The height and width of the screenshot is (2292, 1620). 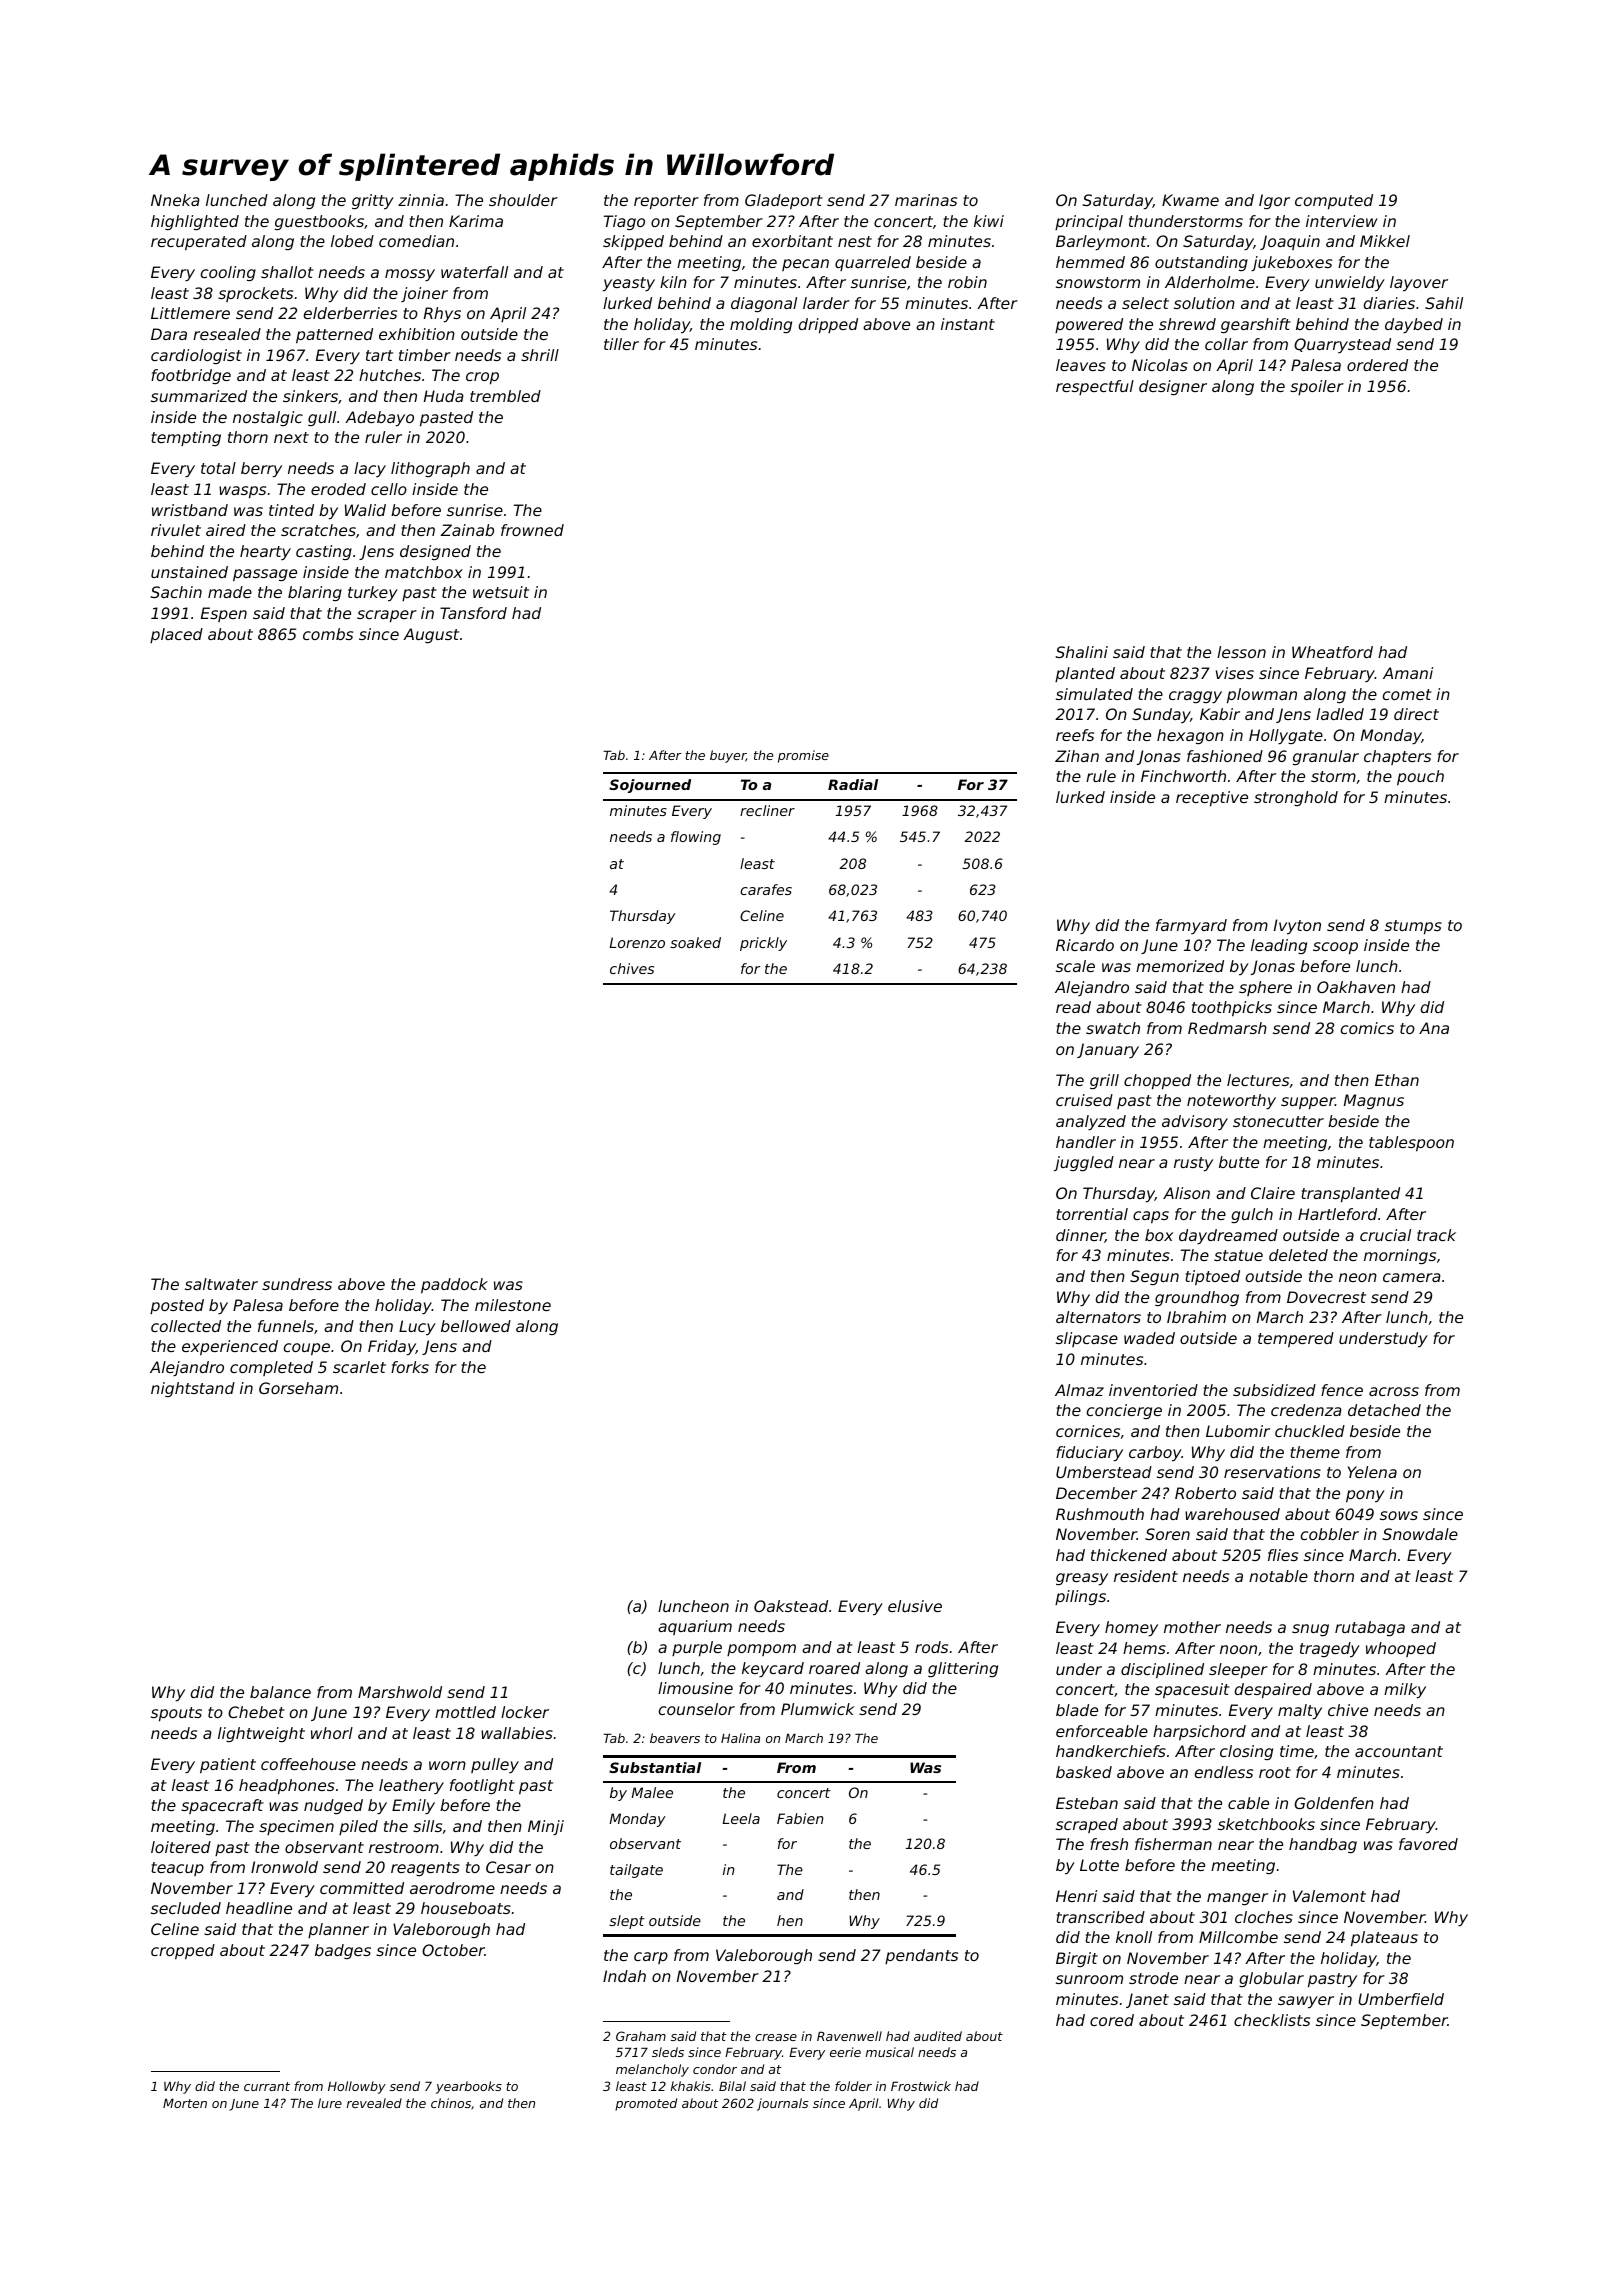 What do you see at coordinates (1401, 1999) in the screenshot?
I see `Umberfield` at bounding box center [1401, 1999].
